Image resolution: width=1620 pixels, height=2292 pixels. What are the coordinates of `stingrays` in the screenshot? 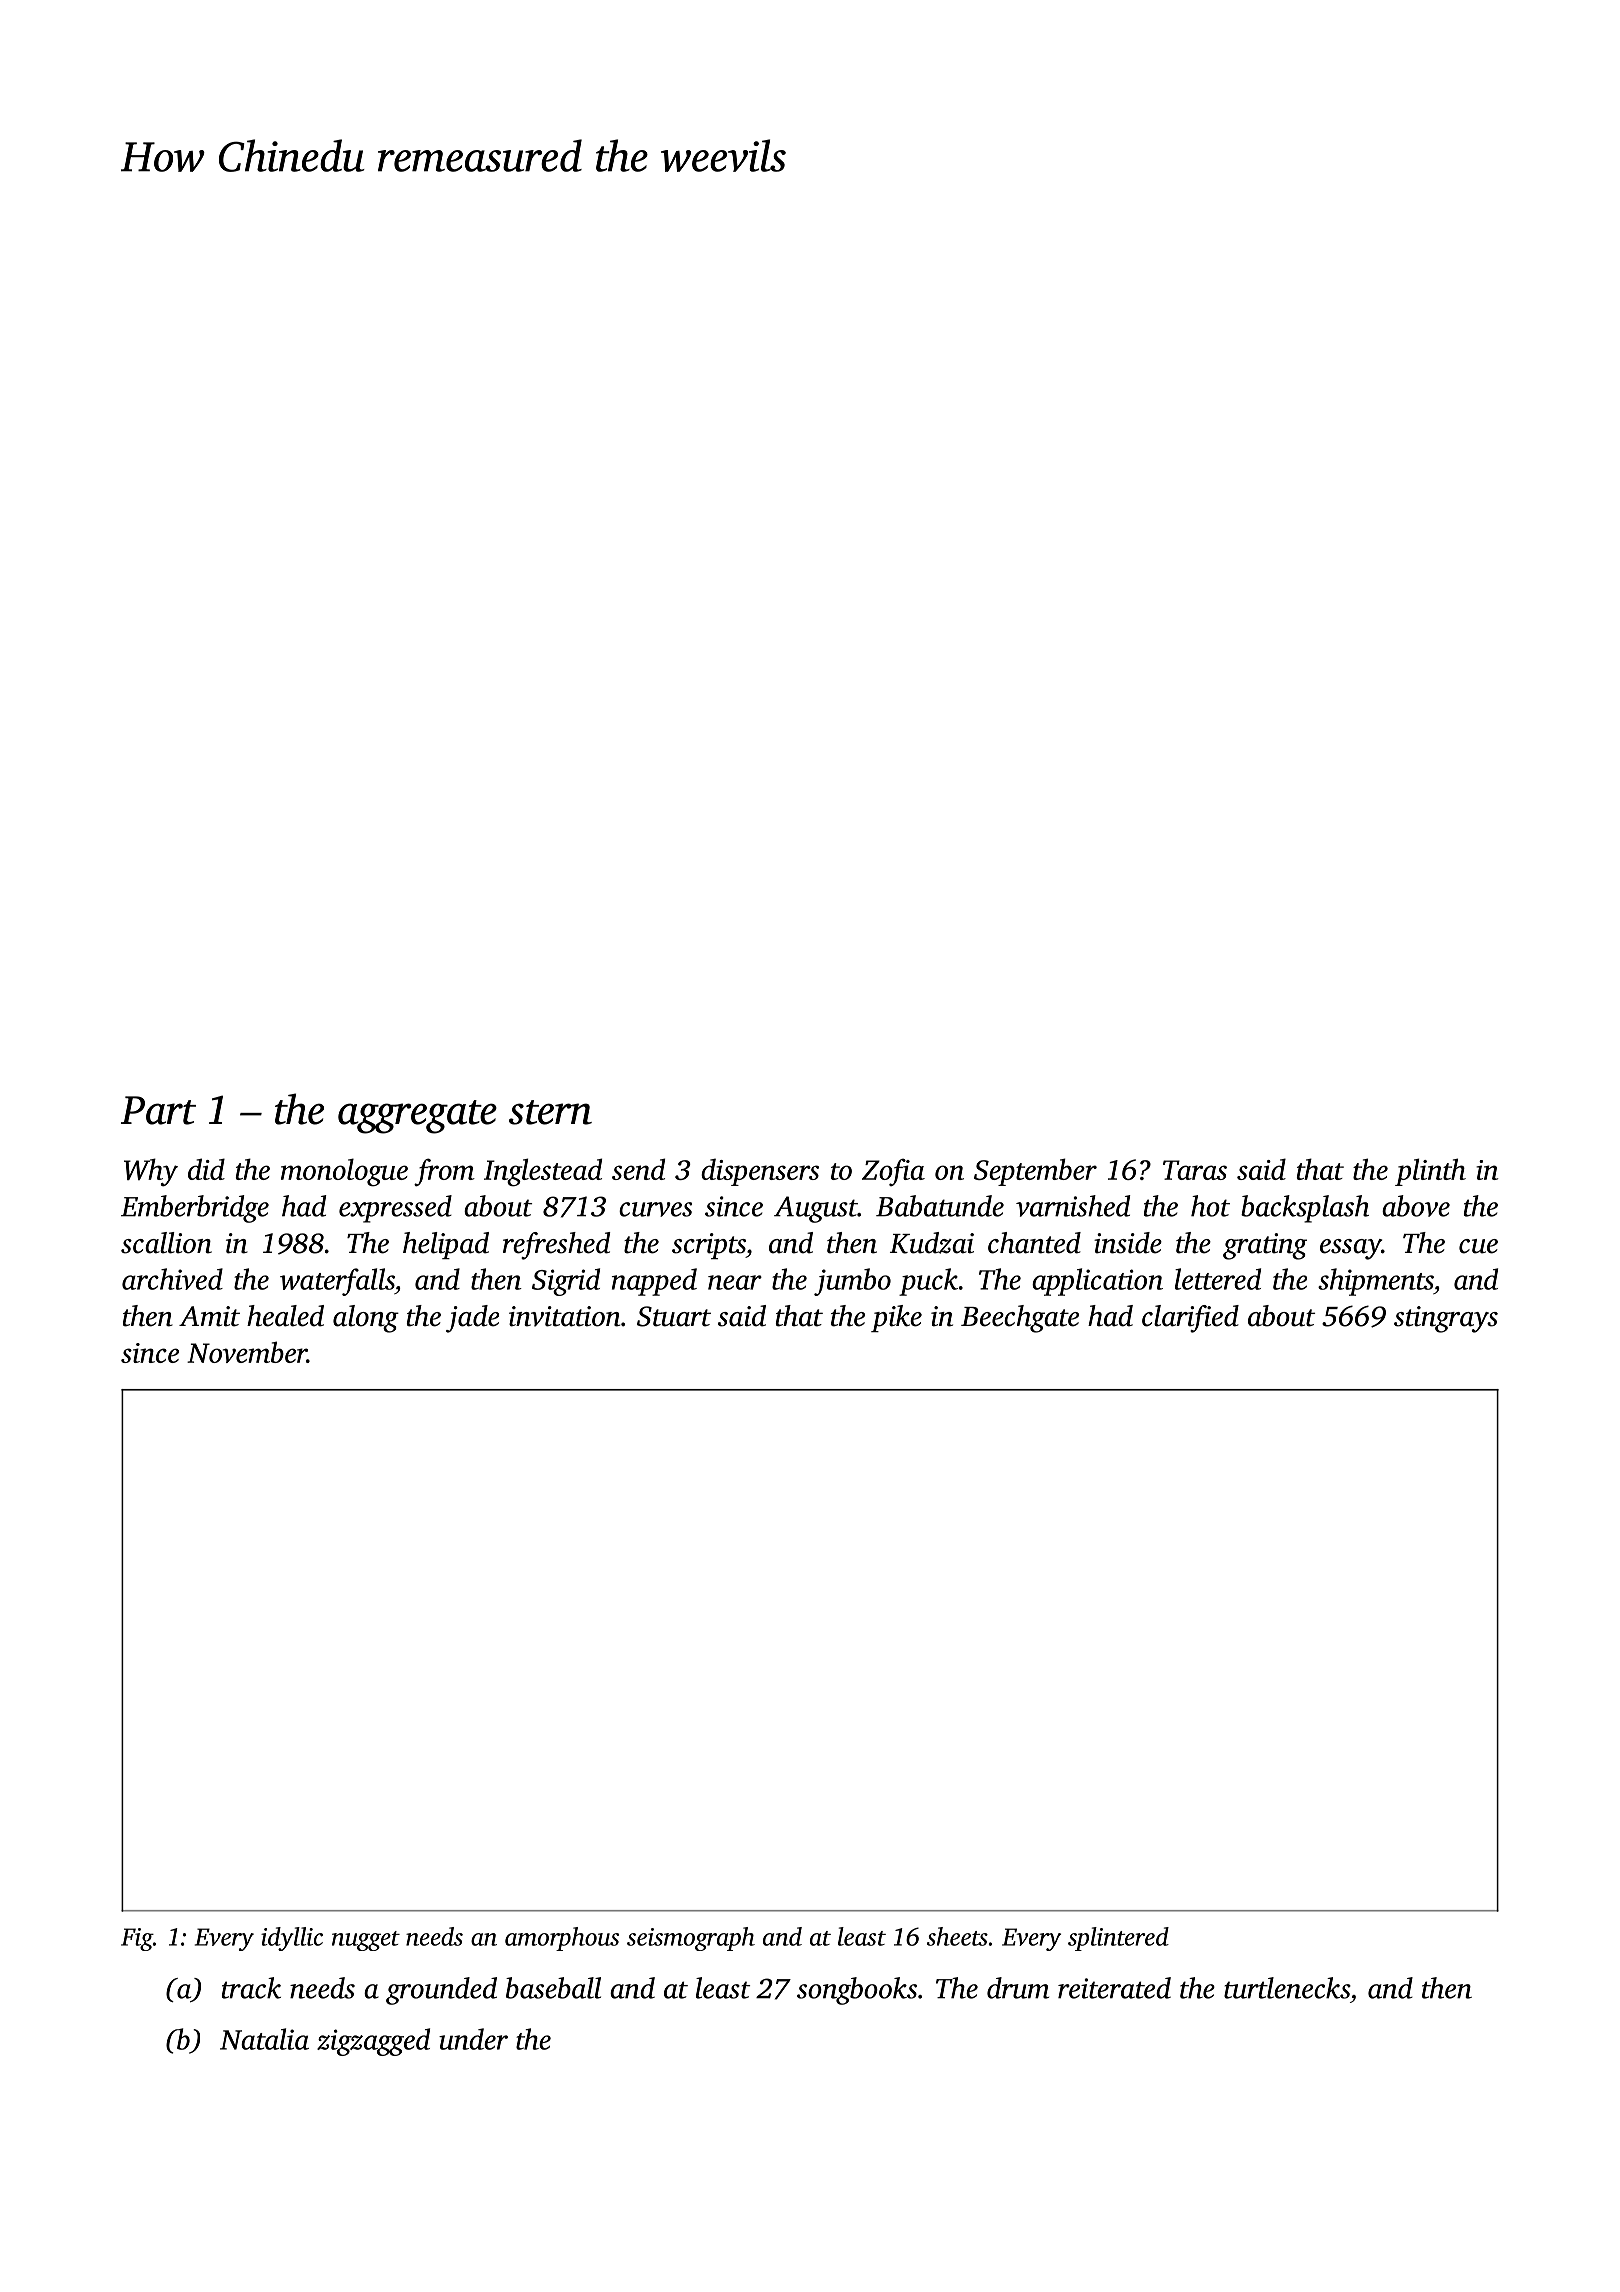 It's located at (1446, 1319).
